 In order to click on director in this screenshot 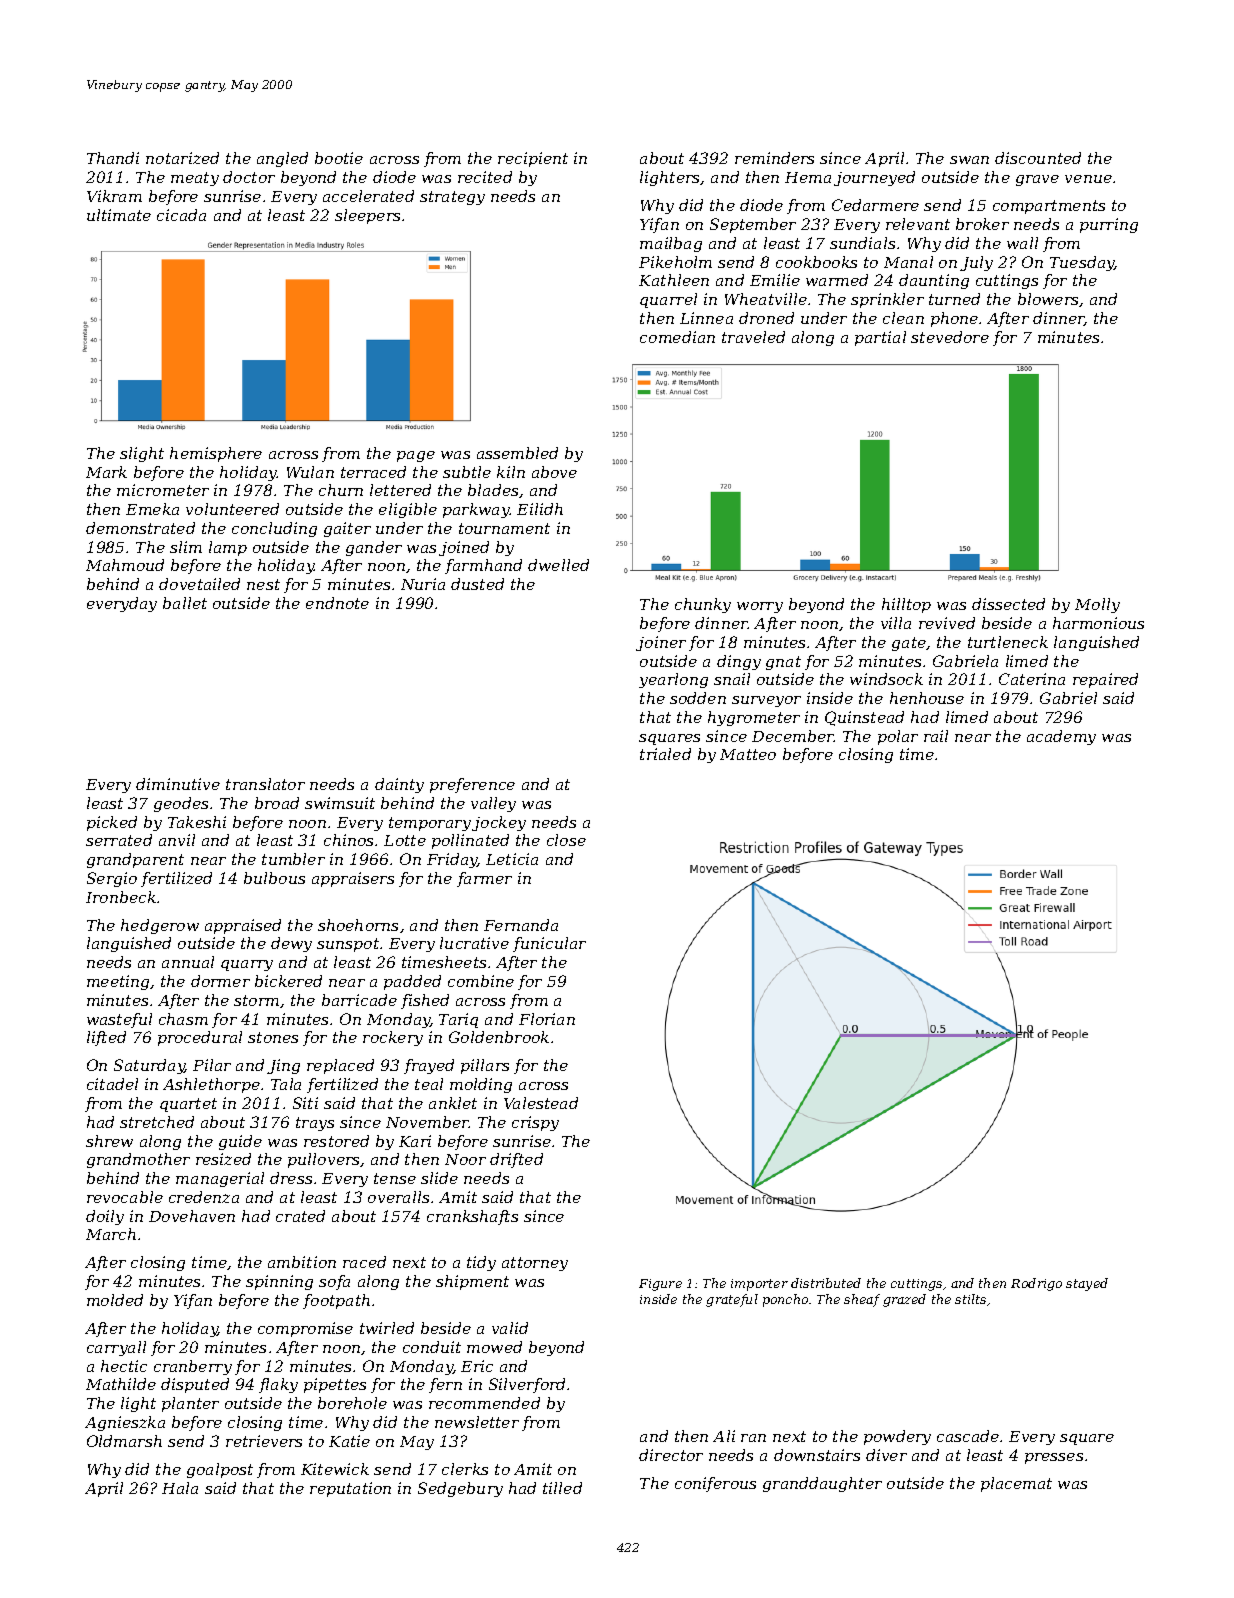, I will do `click(671, 1455)`.
